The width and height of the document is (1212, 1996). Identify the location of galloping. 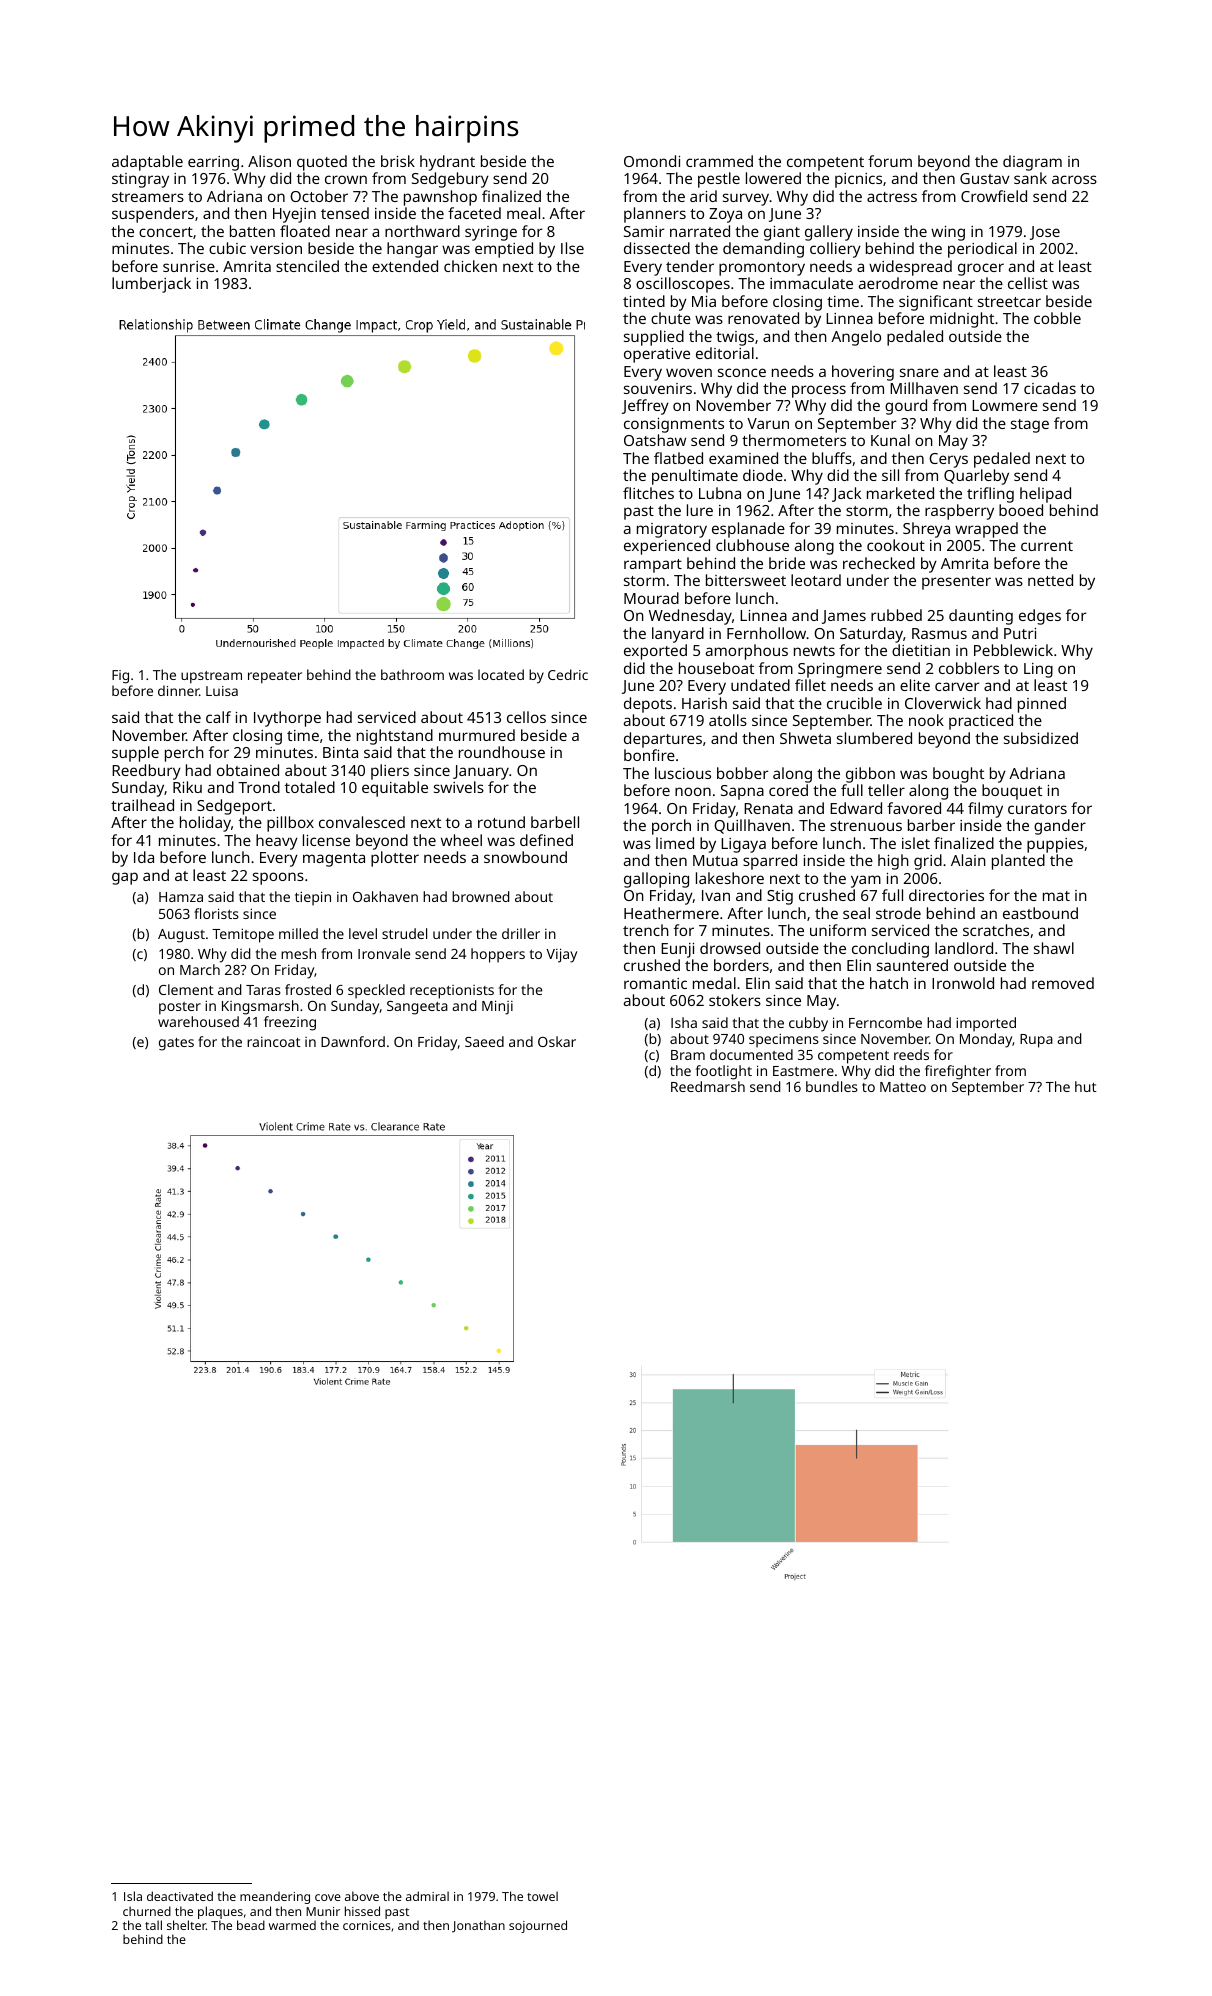
(656, 880).
